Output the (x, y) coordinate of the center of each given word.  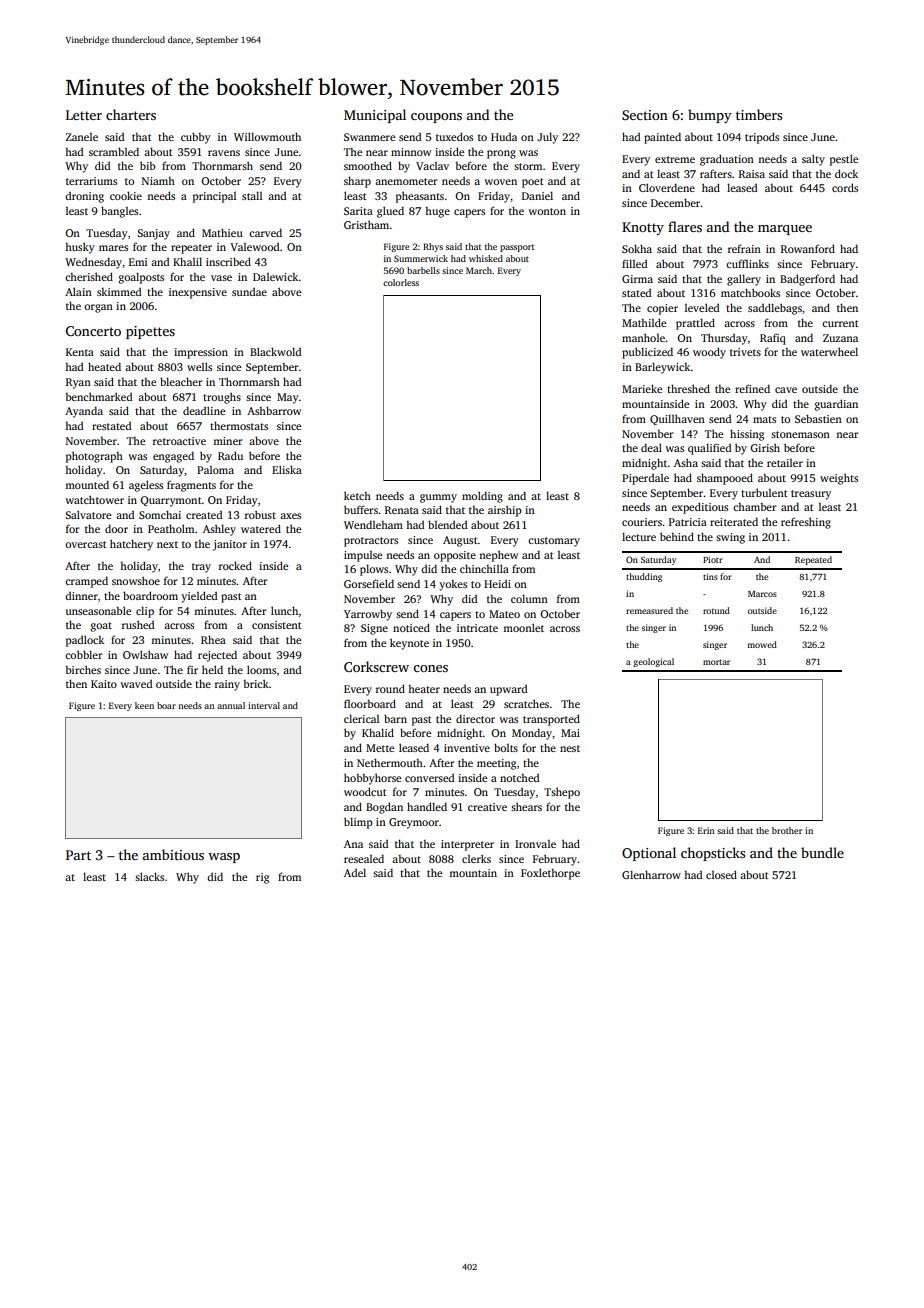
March (479, 270)
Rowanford (808, 248)
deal (651, 447)
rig (262, 878)
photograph (94, 457)
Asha (686, 462)
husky (80, 248)
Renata (402, 510)
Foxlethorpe (550, 874)
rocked (235, 565)
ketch (357, 495)
